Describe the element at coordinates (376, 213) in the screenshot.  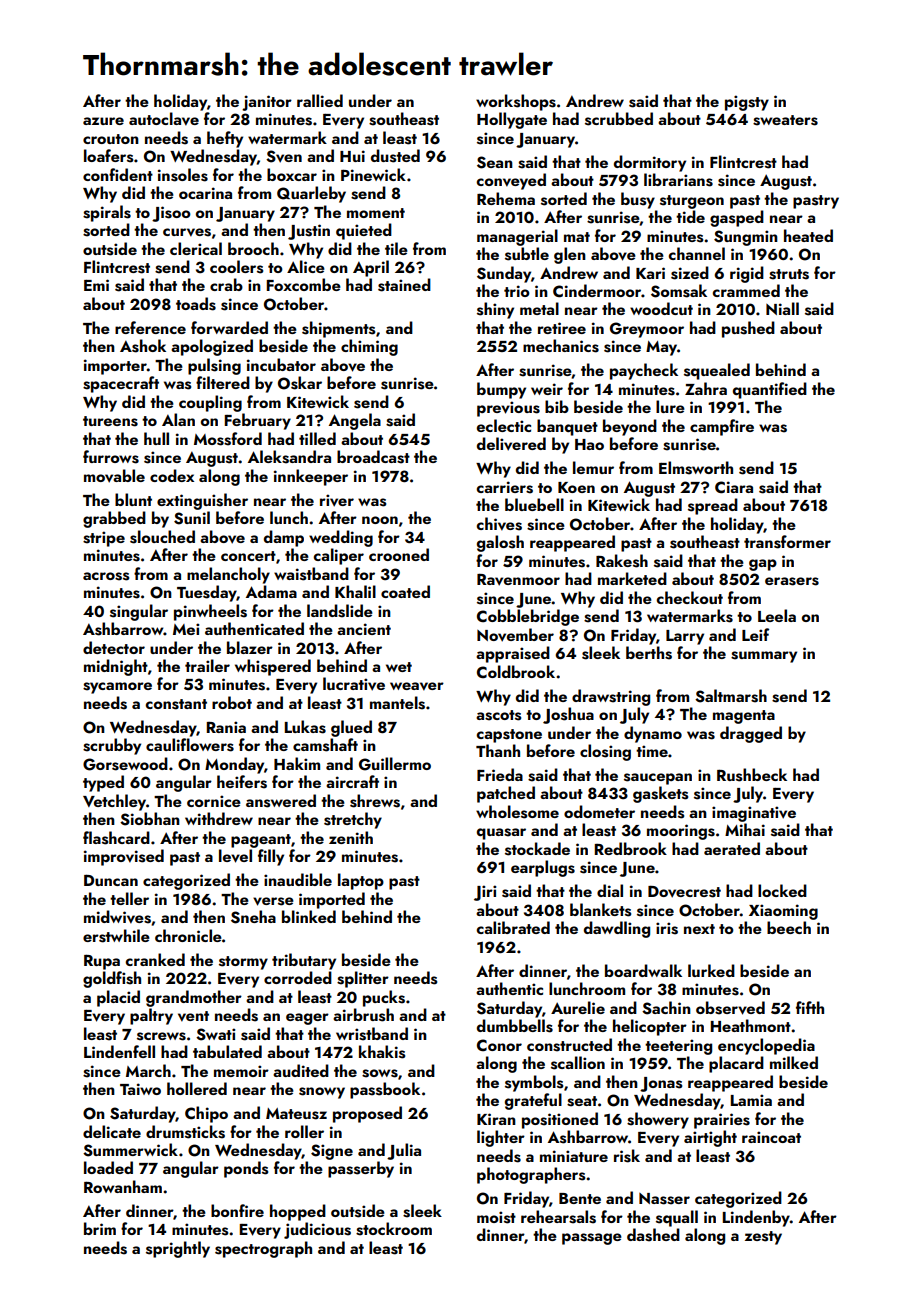
I see `moment` at that location.
